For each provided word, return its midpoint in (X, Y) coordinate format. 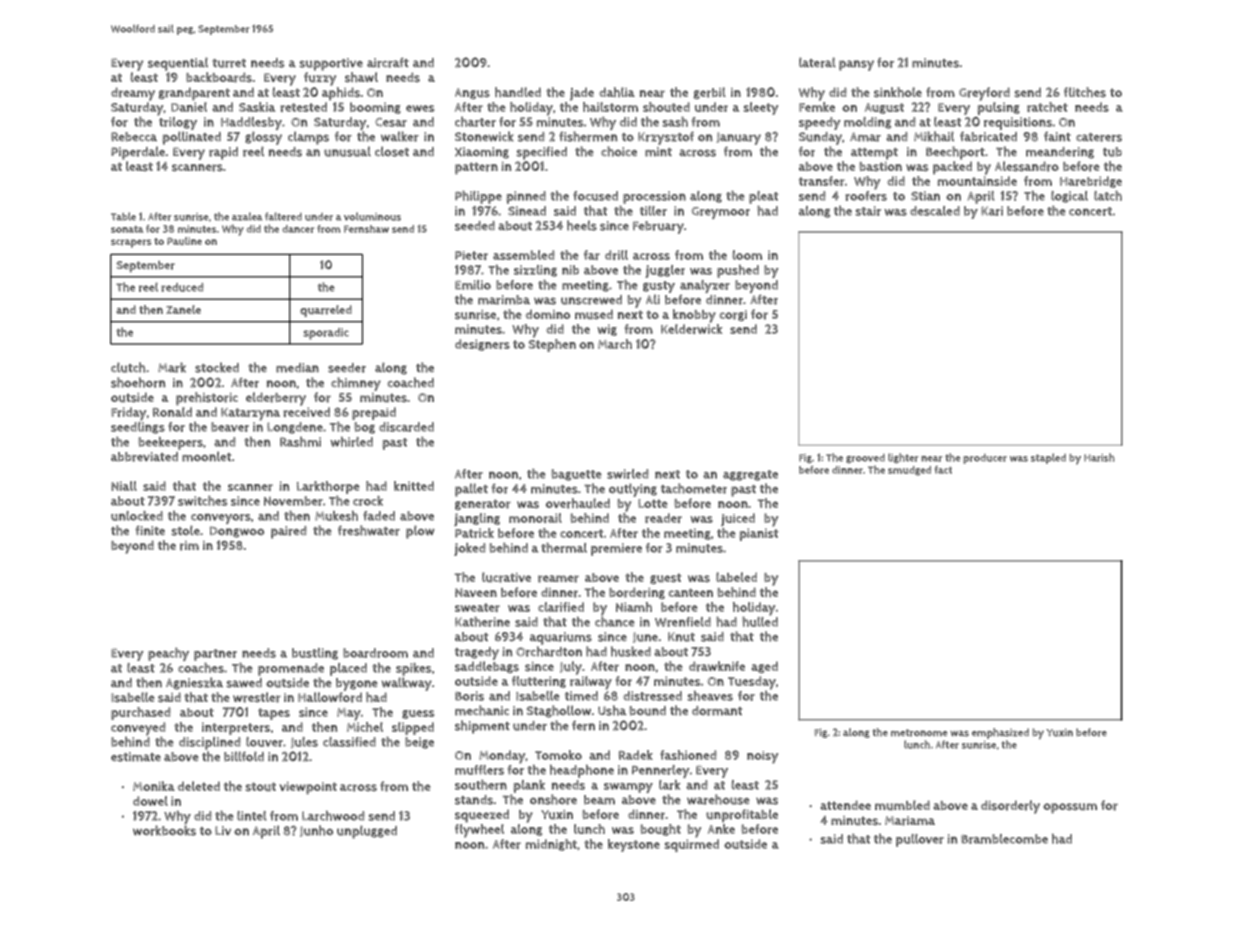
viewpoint (308, 788)
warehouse (718, 799)
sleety (761, 108)
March (615, 344)
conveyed (138, 729)
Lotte (653, 503)
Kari (992, 211)
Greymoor (720, 213)
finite (150, 530)
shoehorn (138, 382)
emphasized (1000, 733)
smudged (909, 471)
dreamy (133, 94)
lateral (817, 62)
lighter (903, 458)
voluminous (372, 216)
